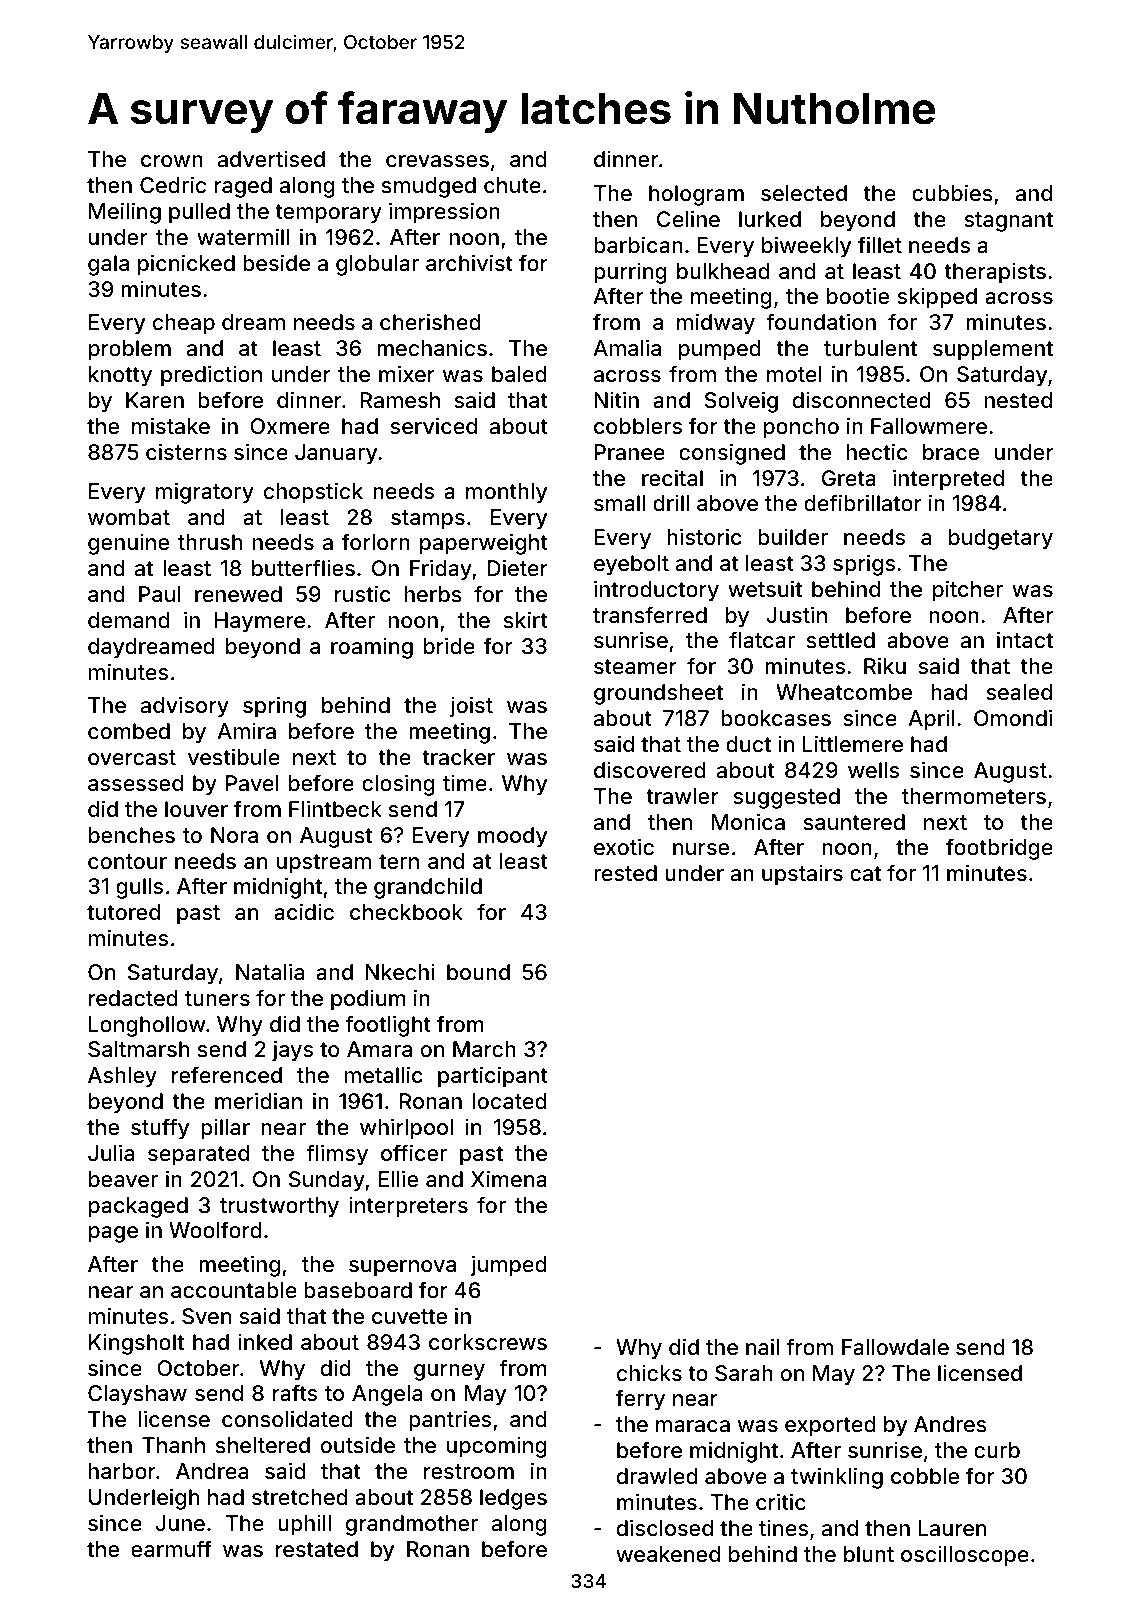  Describe the element at coordinates (862, 400) in the screenshot. I see `disconnected` at that location.
